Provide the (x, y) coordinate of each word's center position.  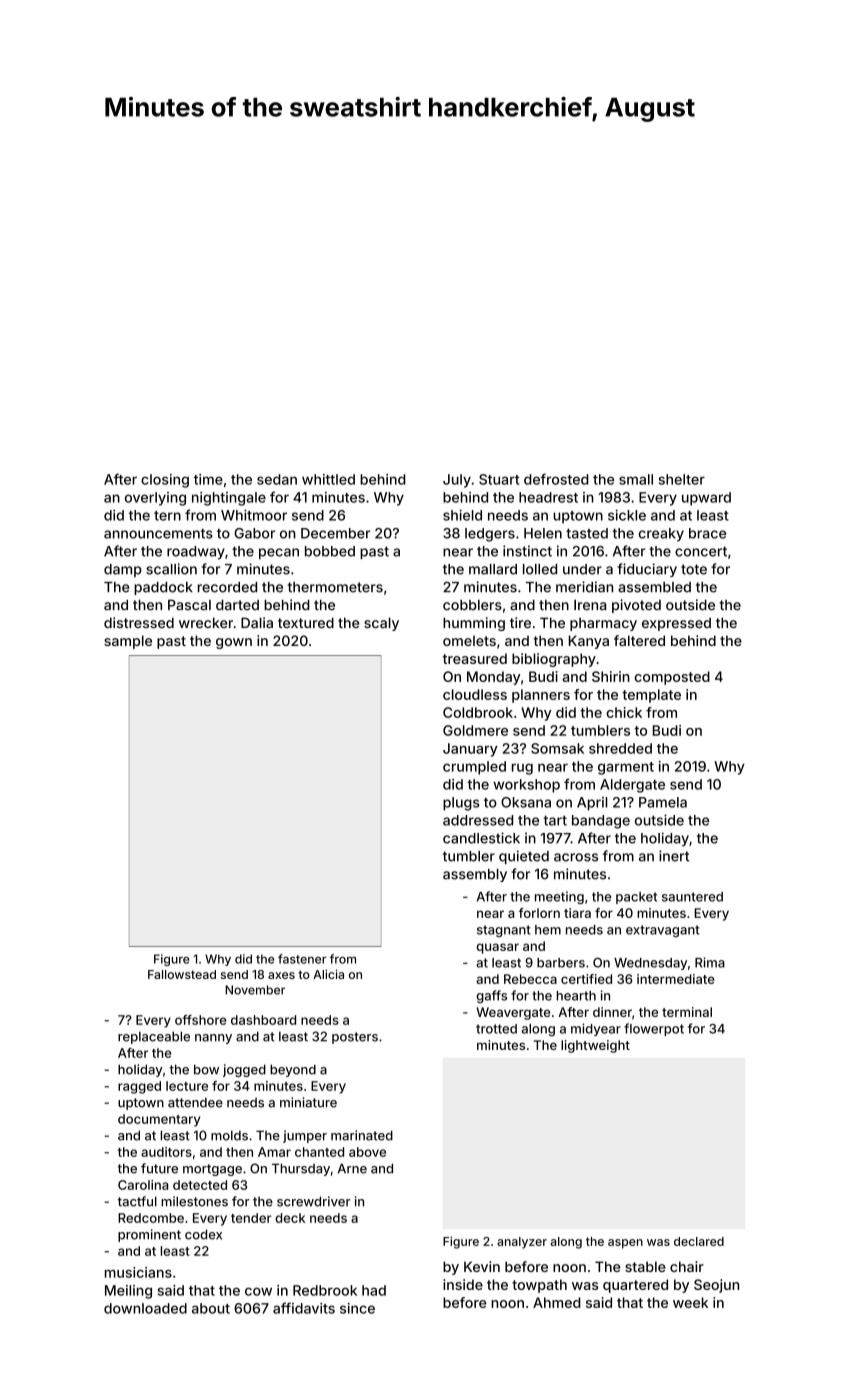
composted (672, 678)
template (651, 696)
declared (699, 1241)
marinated (362, 1135)
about (211, 1308)
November (255, 990)
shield (462, 515)
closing (165, 481)
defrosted (556, 479)
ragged (139, 1087)
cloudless (475, 694)
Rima (710, 962)
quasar (497, 948)
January (470, 750)
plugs (461, 804)
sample (128, 642)
